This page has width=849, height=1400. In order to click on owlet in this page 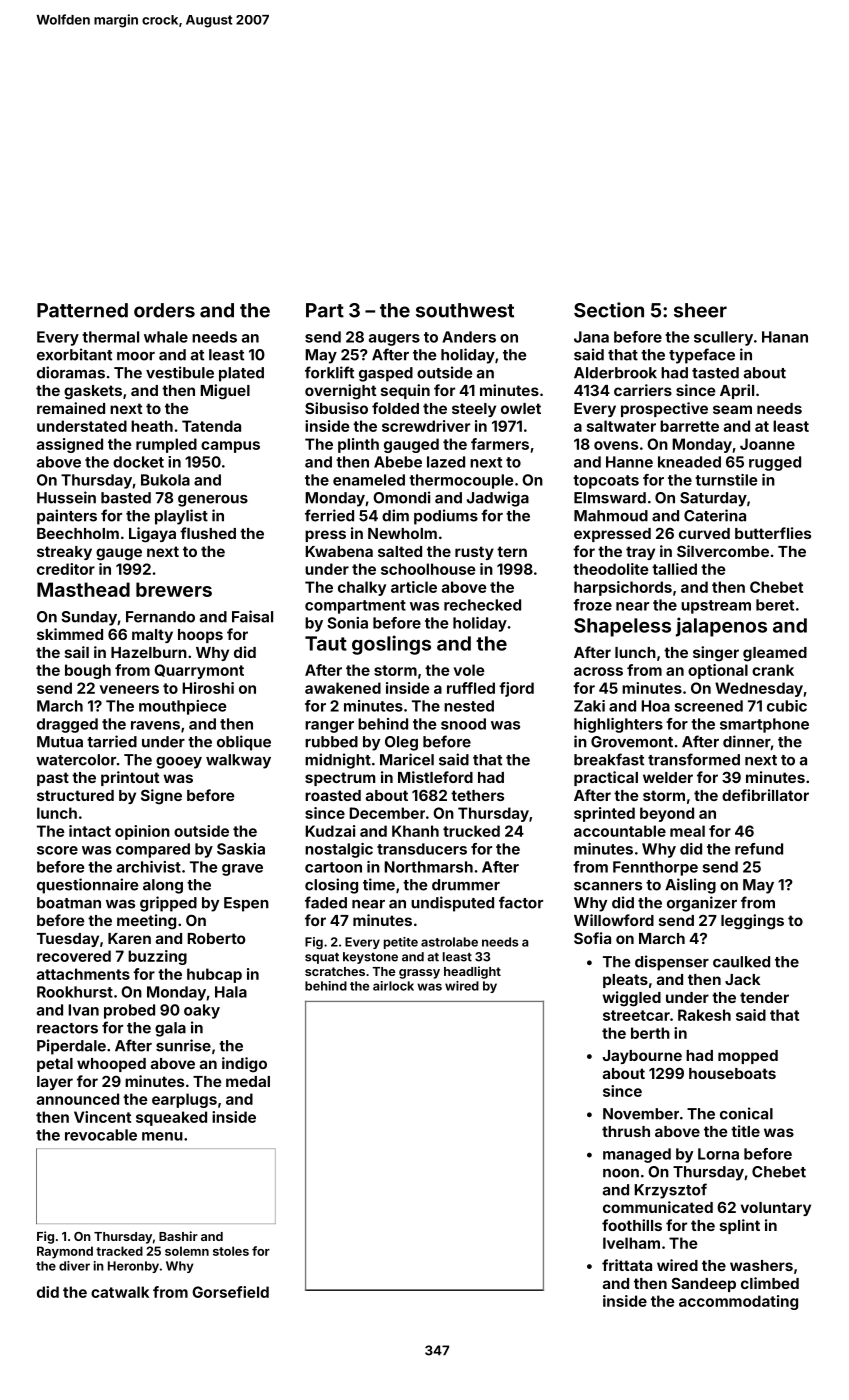, I will do `click(521, 408)`.
